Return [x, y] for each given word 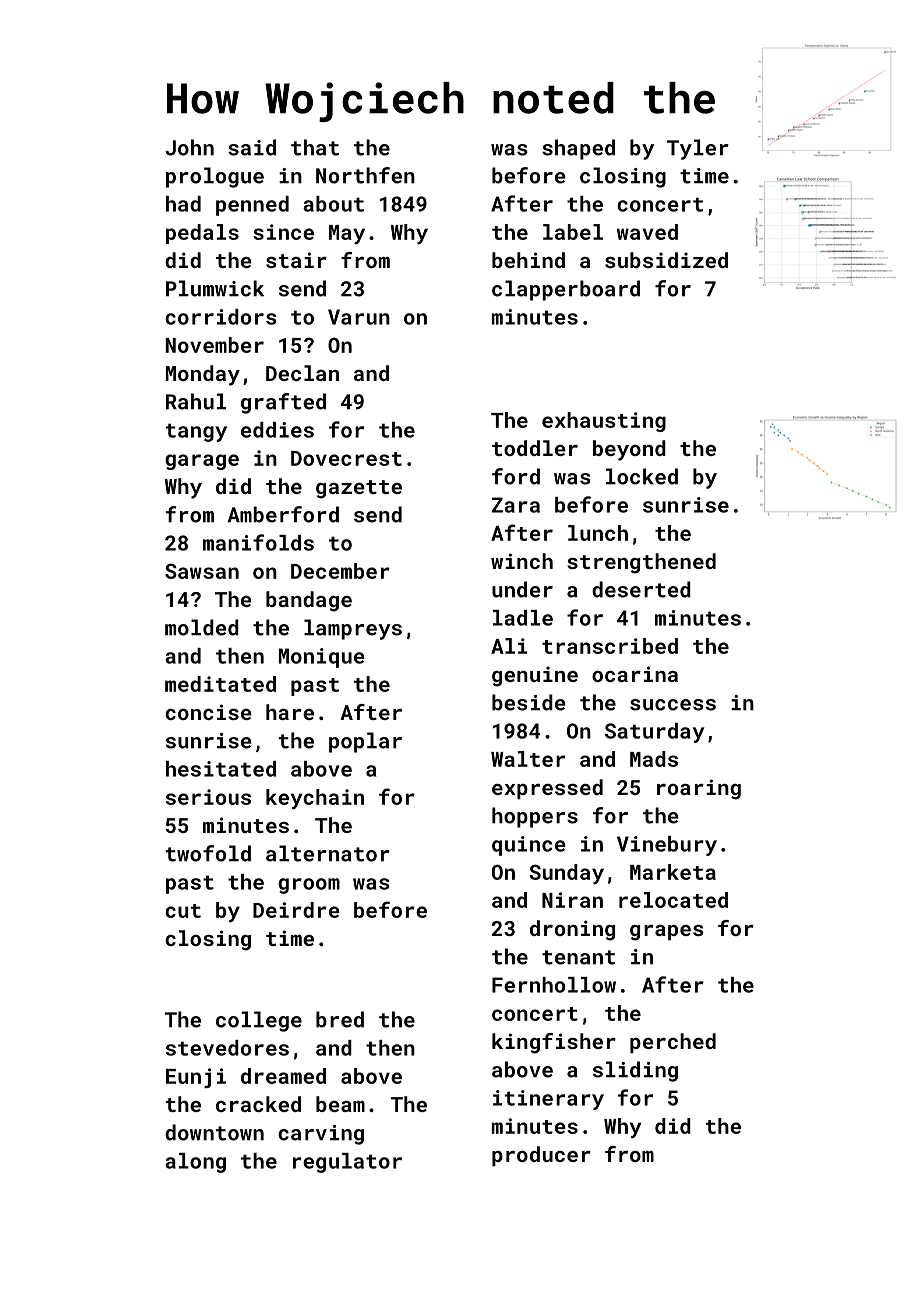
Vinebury [667, 846]
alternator [328, 853]
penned [252, 206]
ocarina [635, 674]
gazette [359, 489]
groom [309, 886]
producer [541, 1156]
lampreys [353, 629]
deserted [641, 589]
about [333, 204]
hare [290, 712]
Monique [321, 658]
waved [647, 232]
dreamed [283, 1076]
